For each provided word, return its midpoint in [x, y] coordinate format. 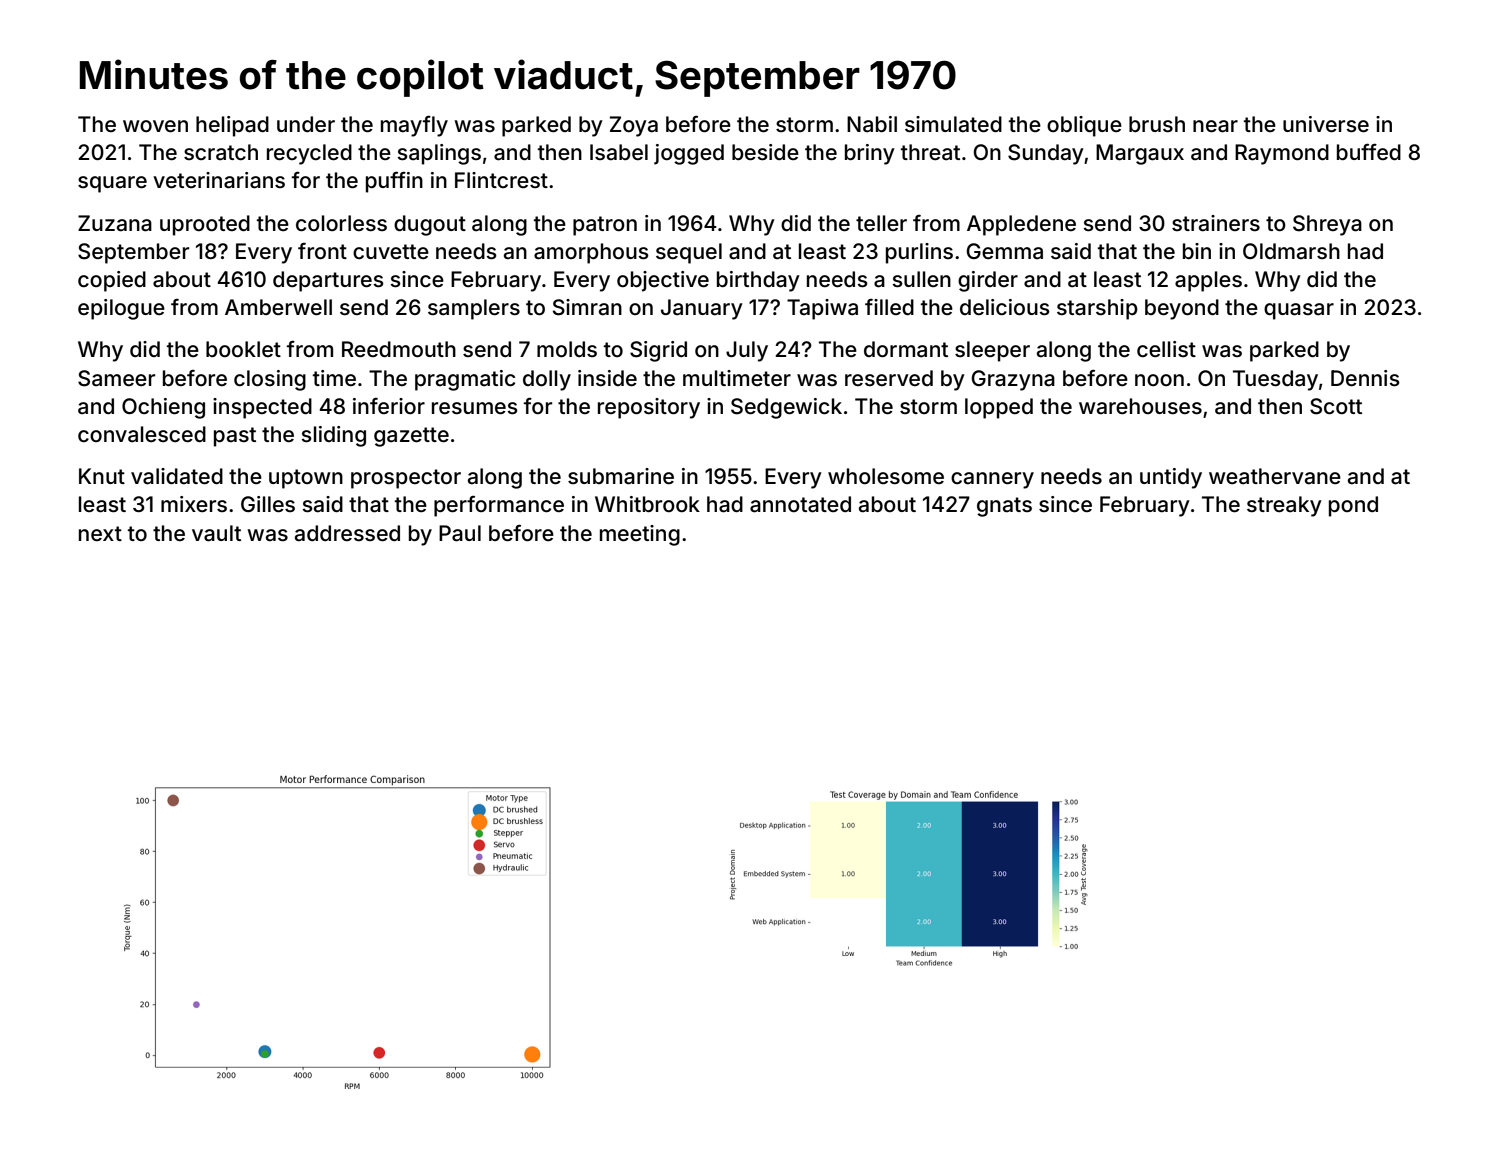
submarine [621, 476]
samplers [474, 309]
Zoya [634, 126]
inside [607, 378]
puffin [394, 182]
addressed [347, 533]
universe [1326, 124]
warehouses [1140, 406]
